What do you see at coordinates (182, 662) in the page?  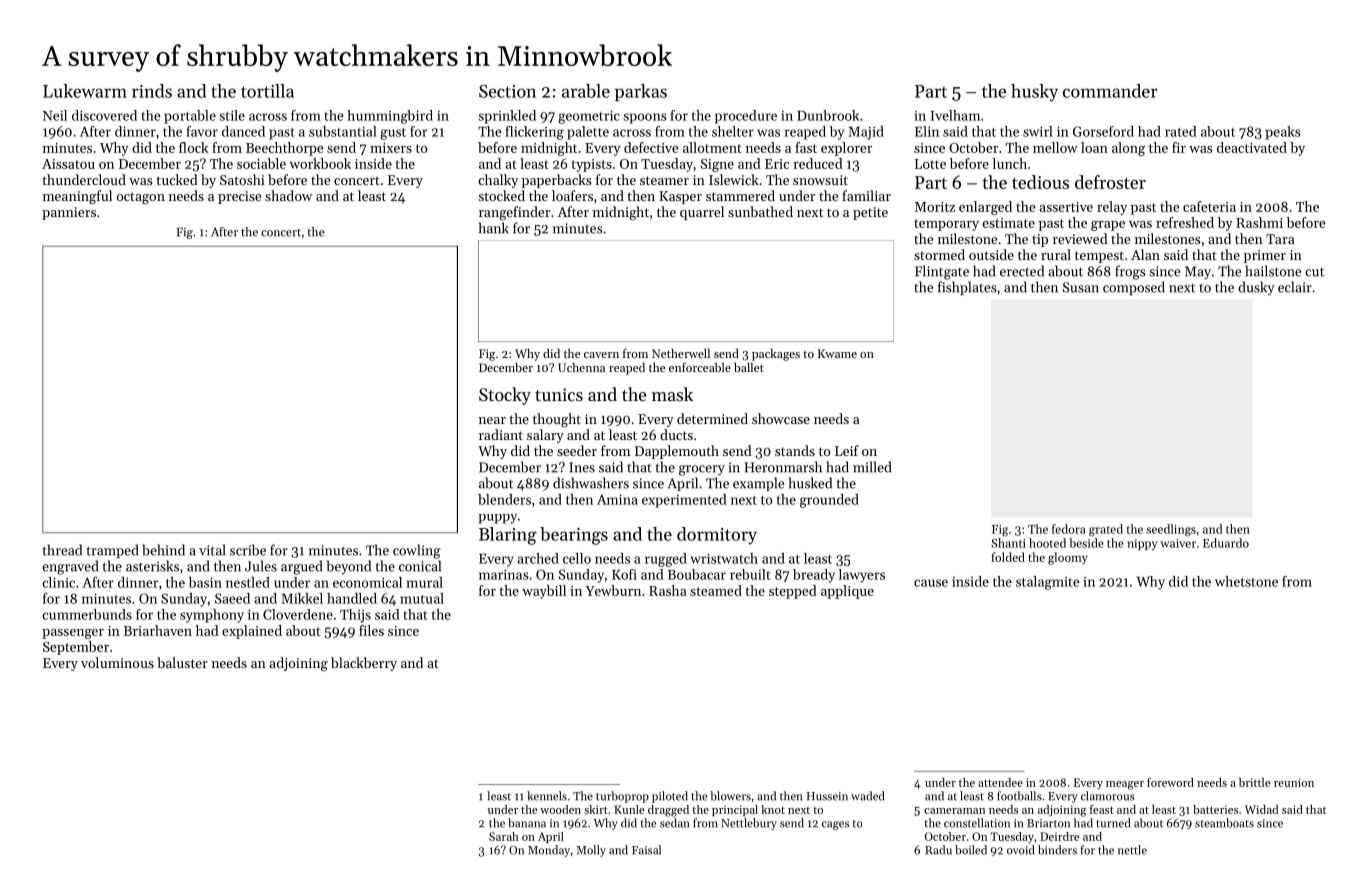 I see `baluster` at bounding box center [182, 662].
